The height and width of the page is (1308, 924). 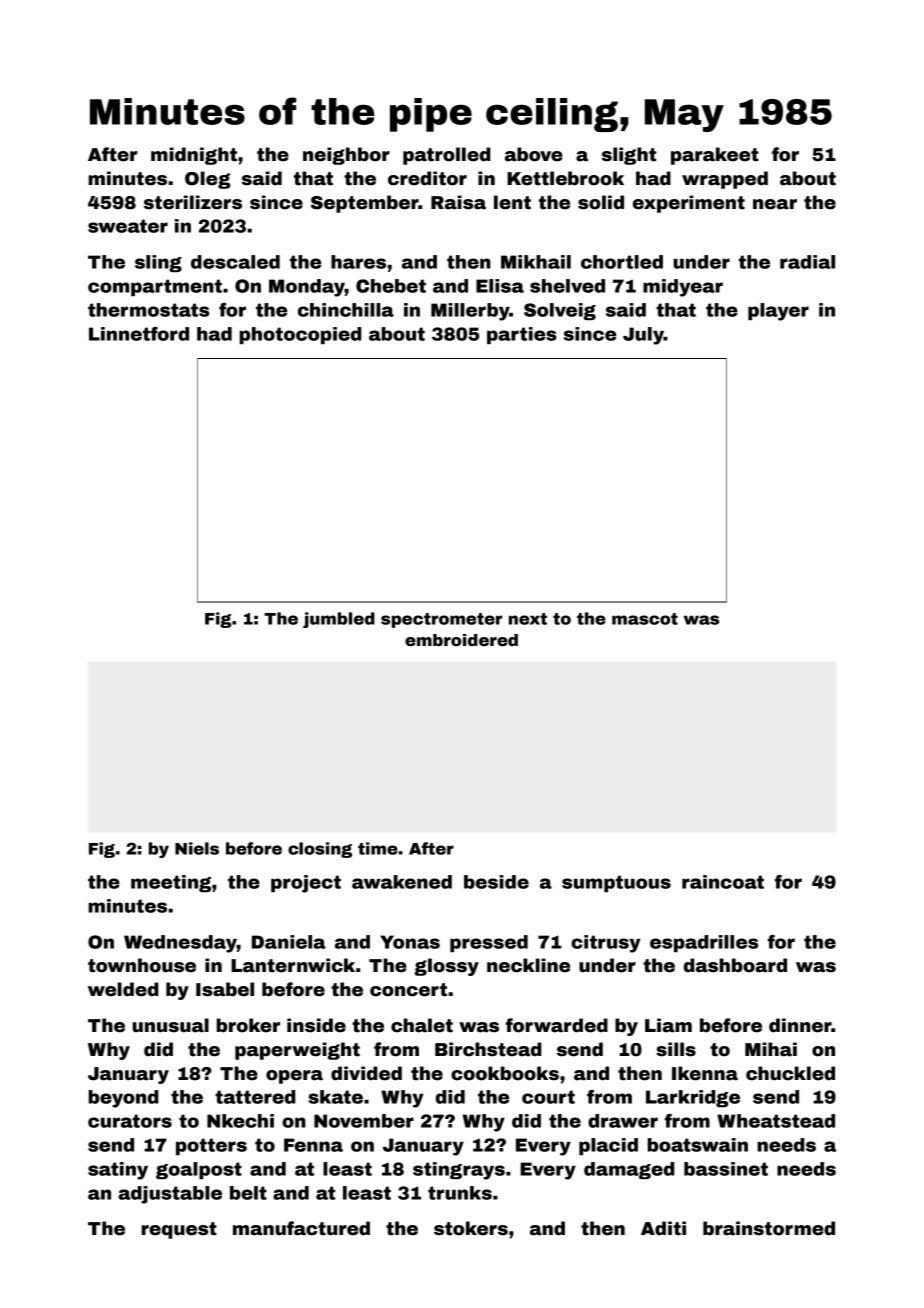 I want to click on next, so click(x=528, y=619).
